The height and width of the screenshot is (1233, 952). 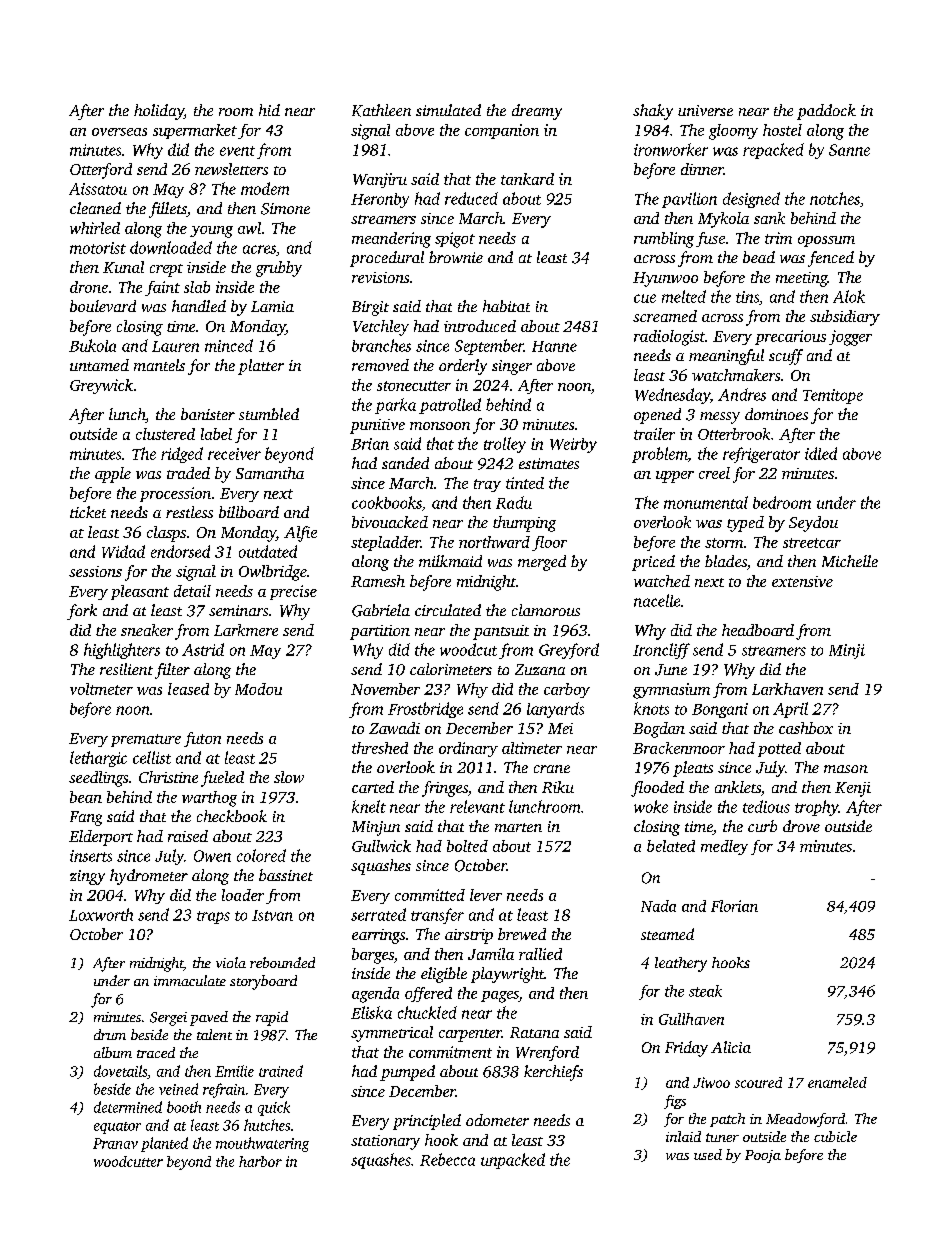 What do you see at coordinates (381, 110) in the screenshot?
I see `Kathleen` at bounding box center [381, 110].
